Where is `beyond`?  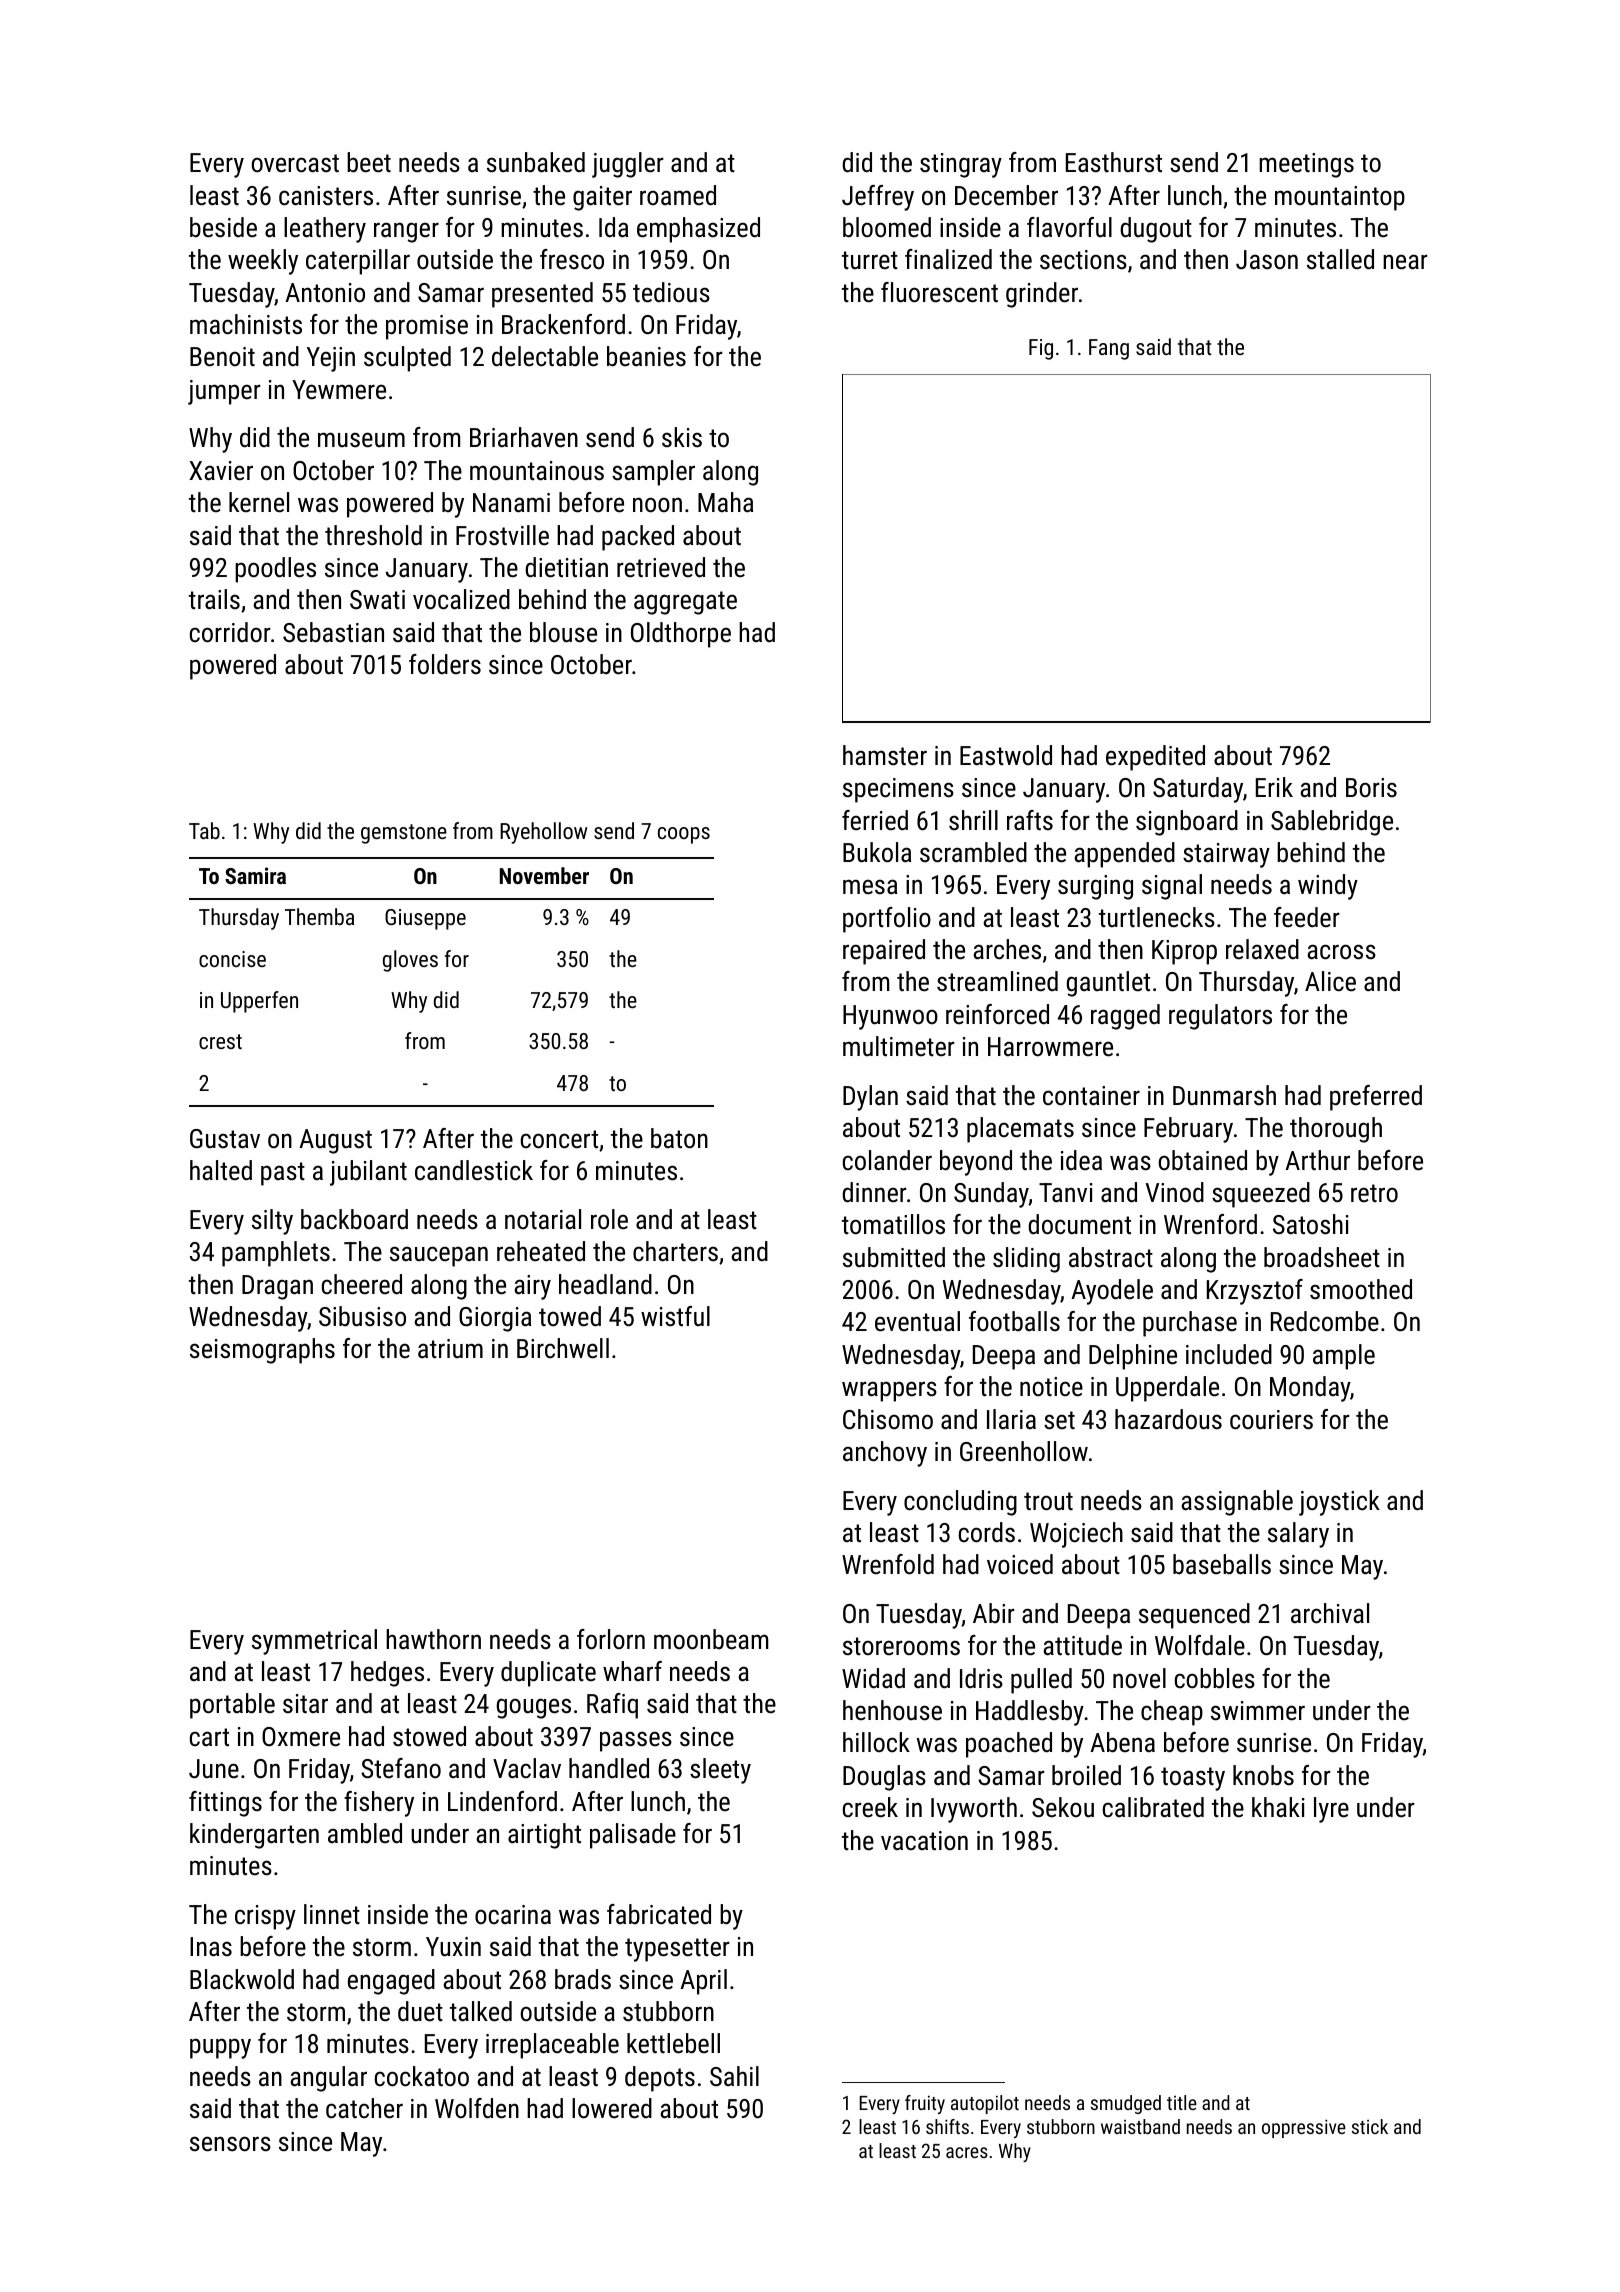
beyond is located at coordinates (976, 1163).
